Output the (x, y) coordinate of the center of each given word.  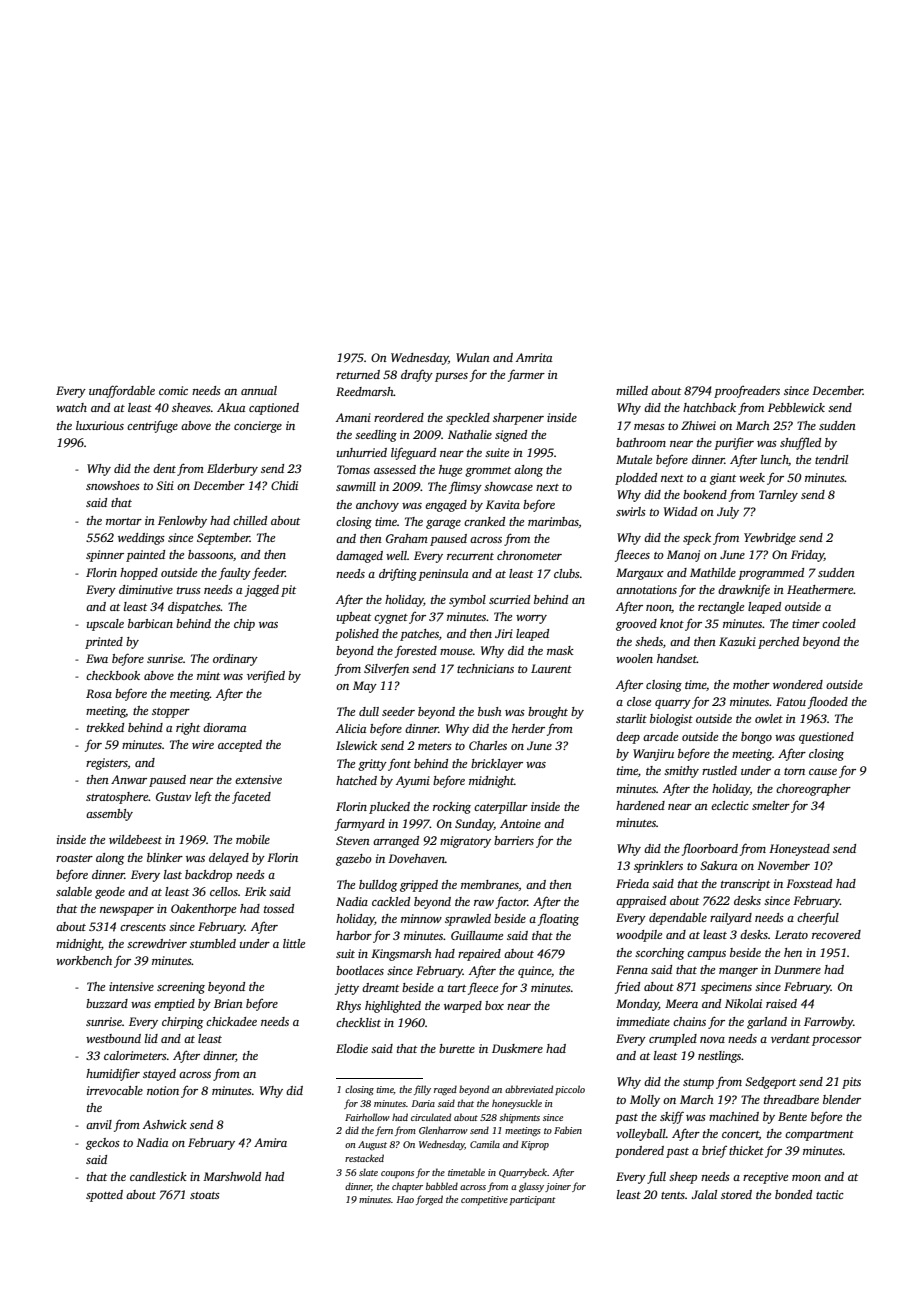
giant (723, 479)
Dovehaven (416, 858)
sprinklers (658, 867)
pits (851, 1083)
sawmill (356, 486)
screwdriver (157, 943)
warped (463, 1007)
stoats (205, 1195)
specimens (726, 988)
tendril (831, 459)
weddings (141, 539)
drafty (417, 375)
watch (71, 407)
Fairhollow (367, 1117)
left (203, 797)
